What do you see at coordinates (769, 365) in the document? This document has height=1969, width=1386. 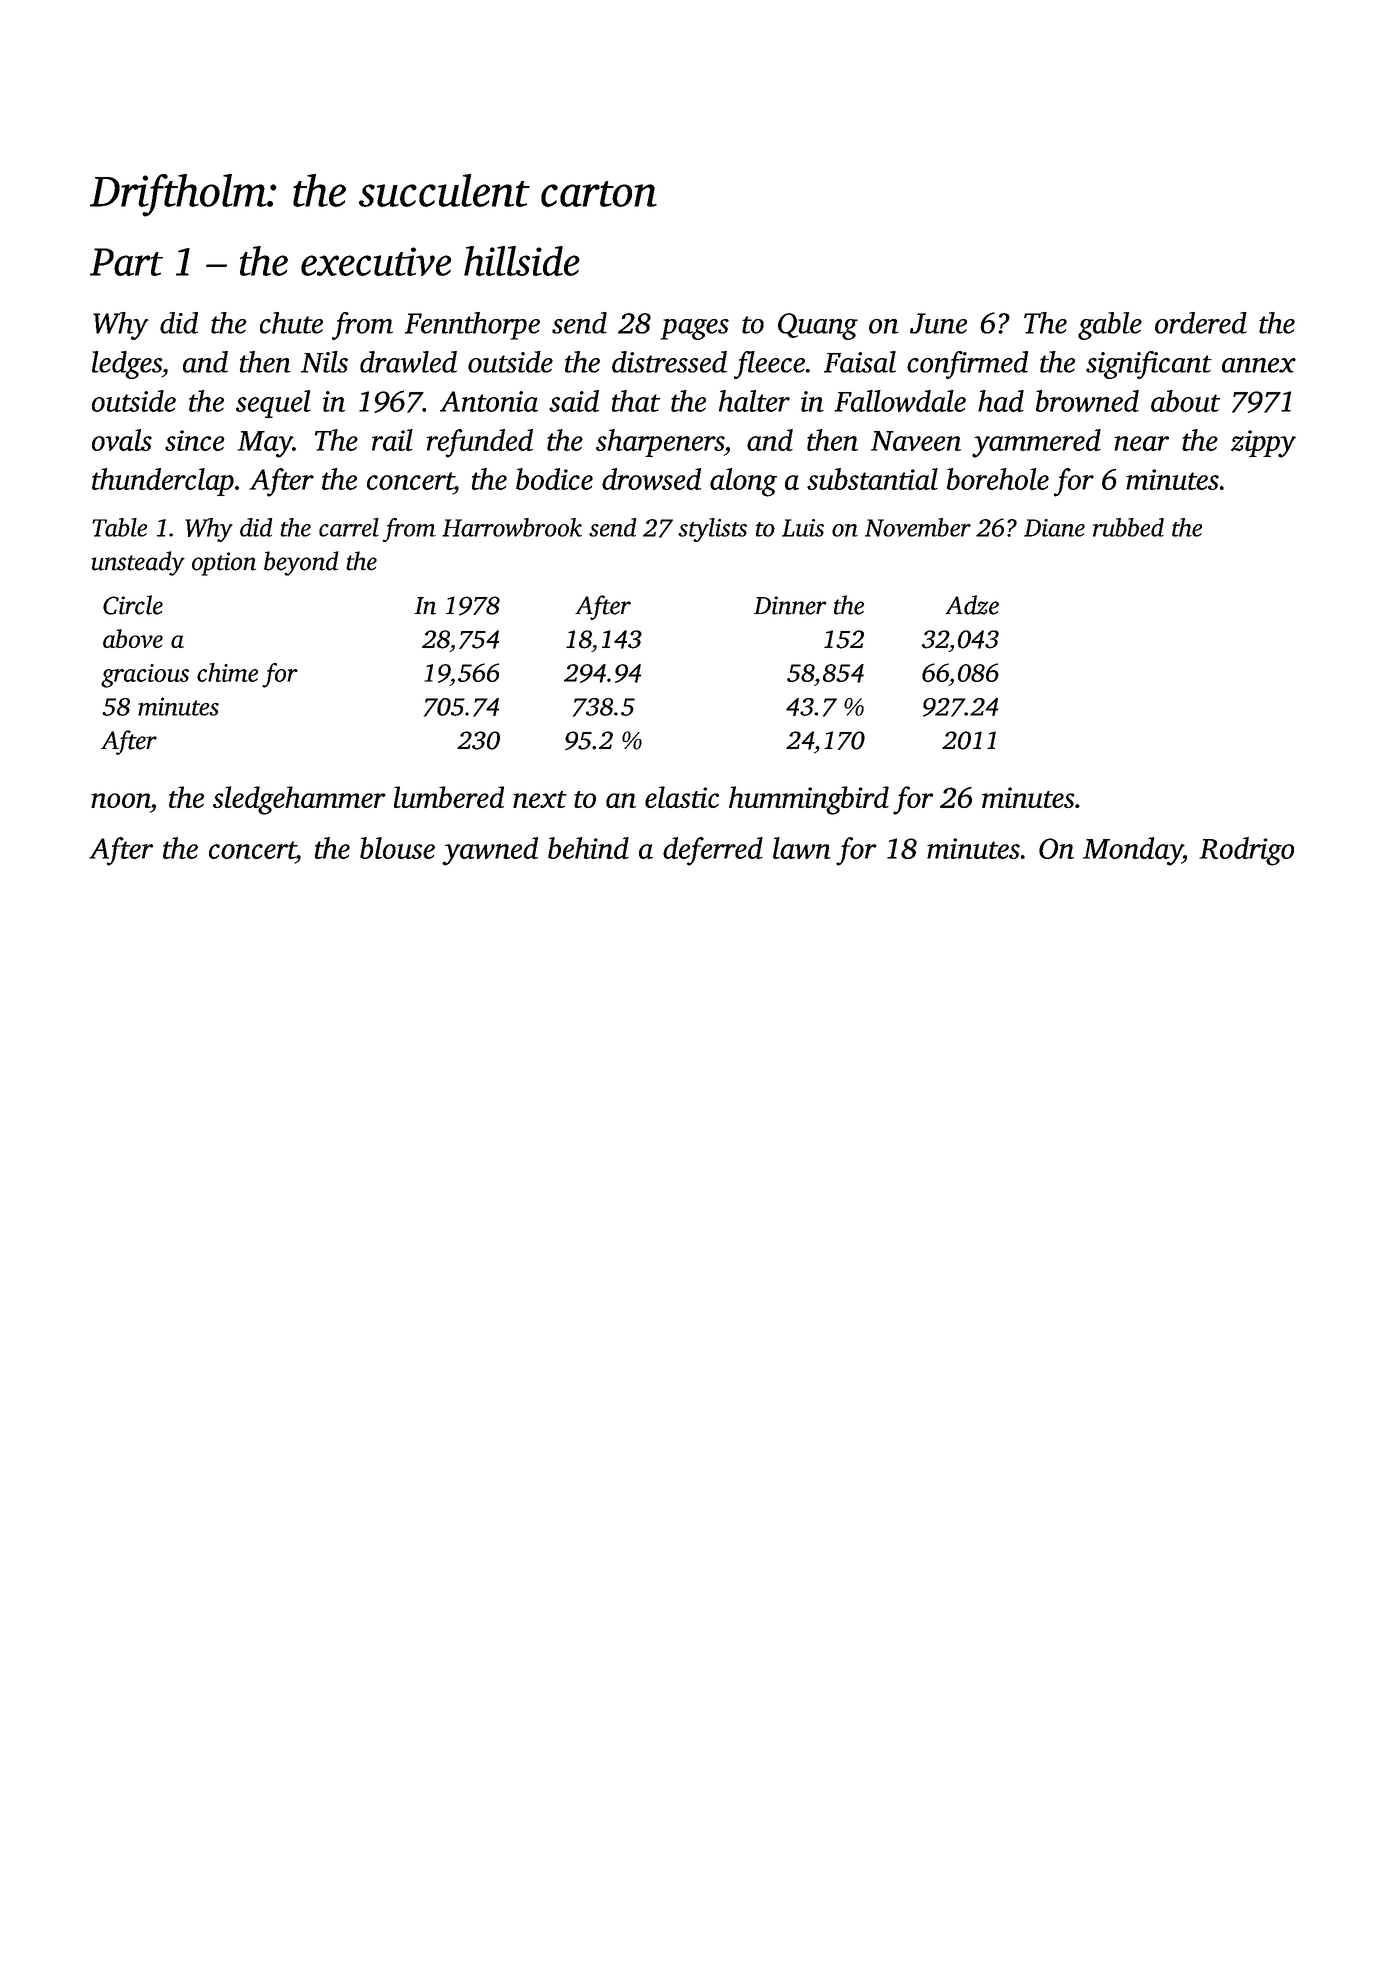 I see `fleece` at bounding box center [769, 365].
